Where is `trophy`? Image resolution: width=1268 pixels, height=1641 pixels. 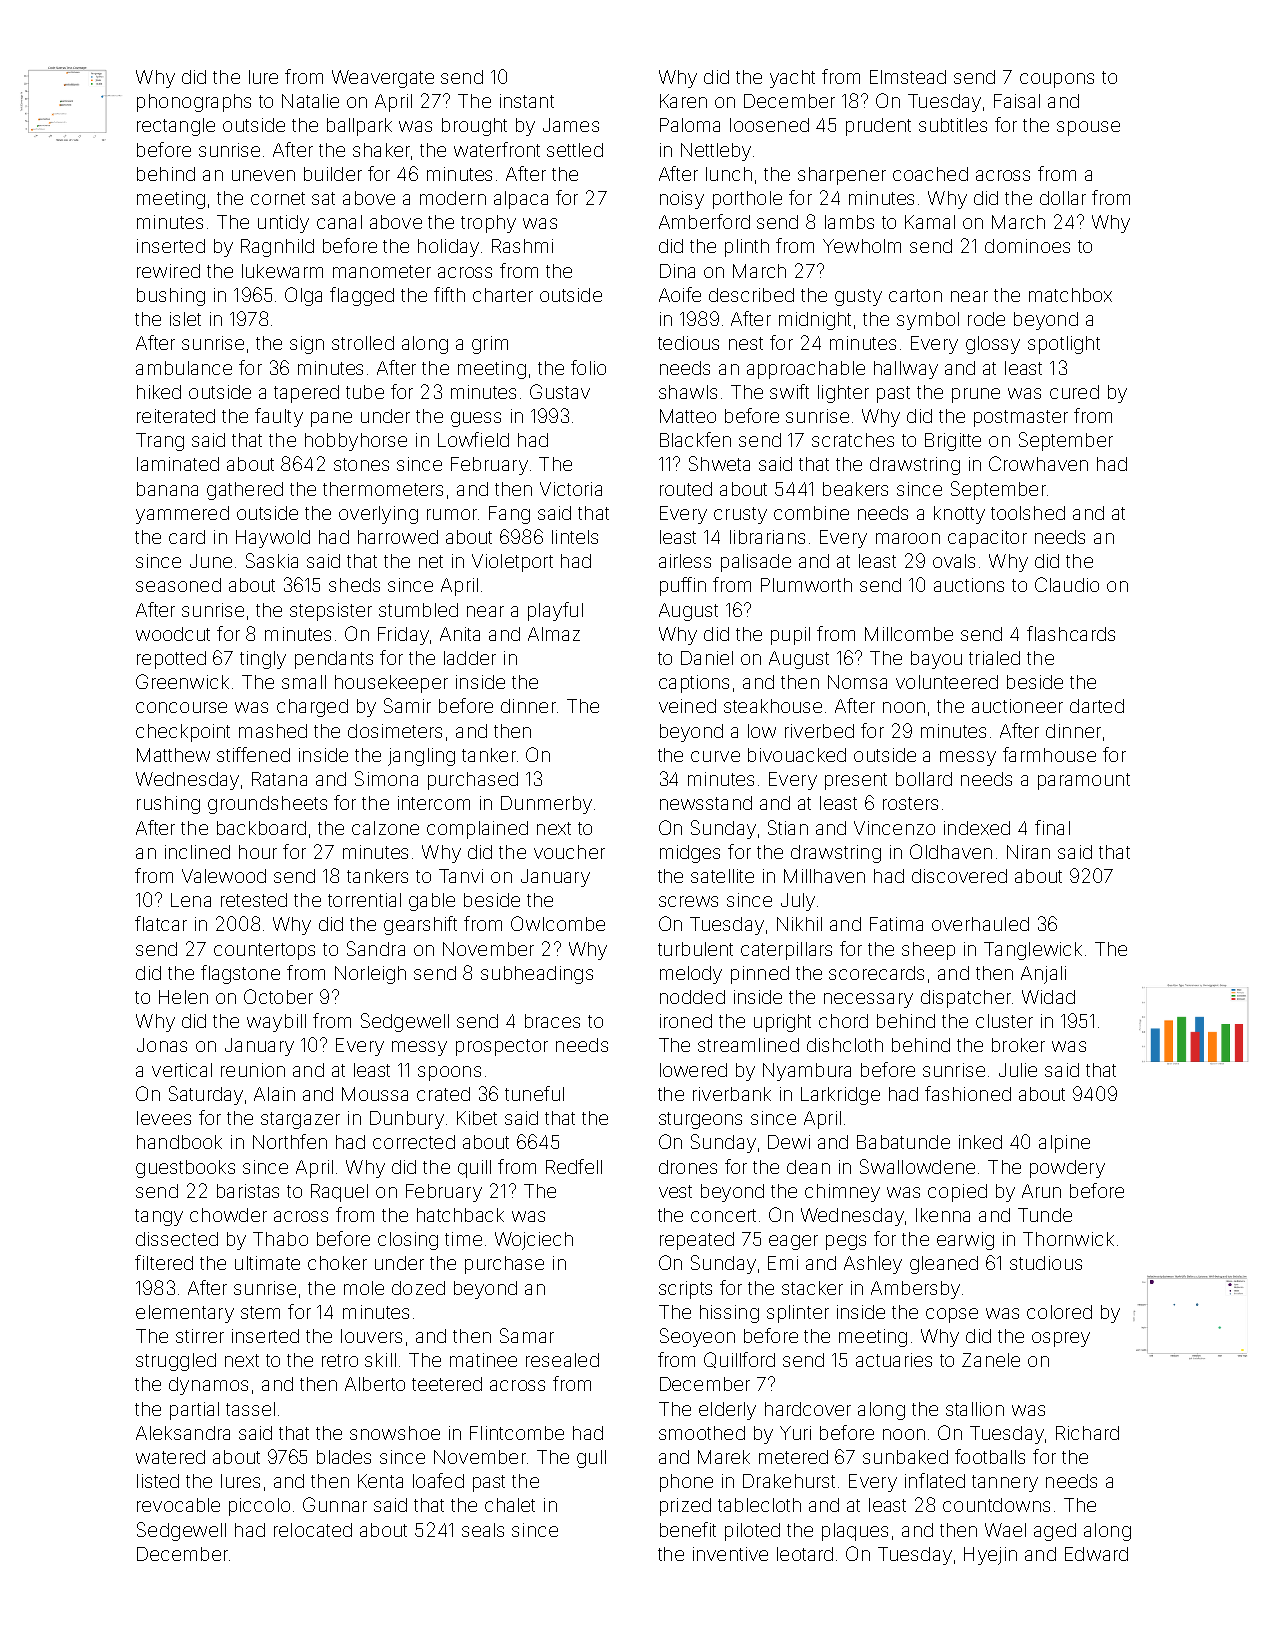
trophy is located at coordinates (488, 224).
